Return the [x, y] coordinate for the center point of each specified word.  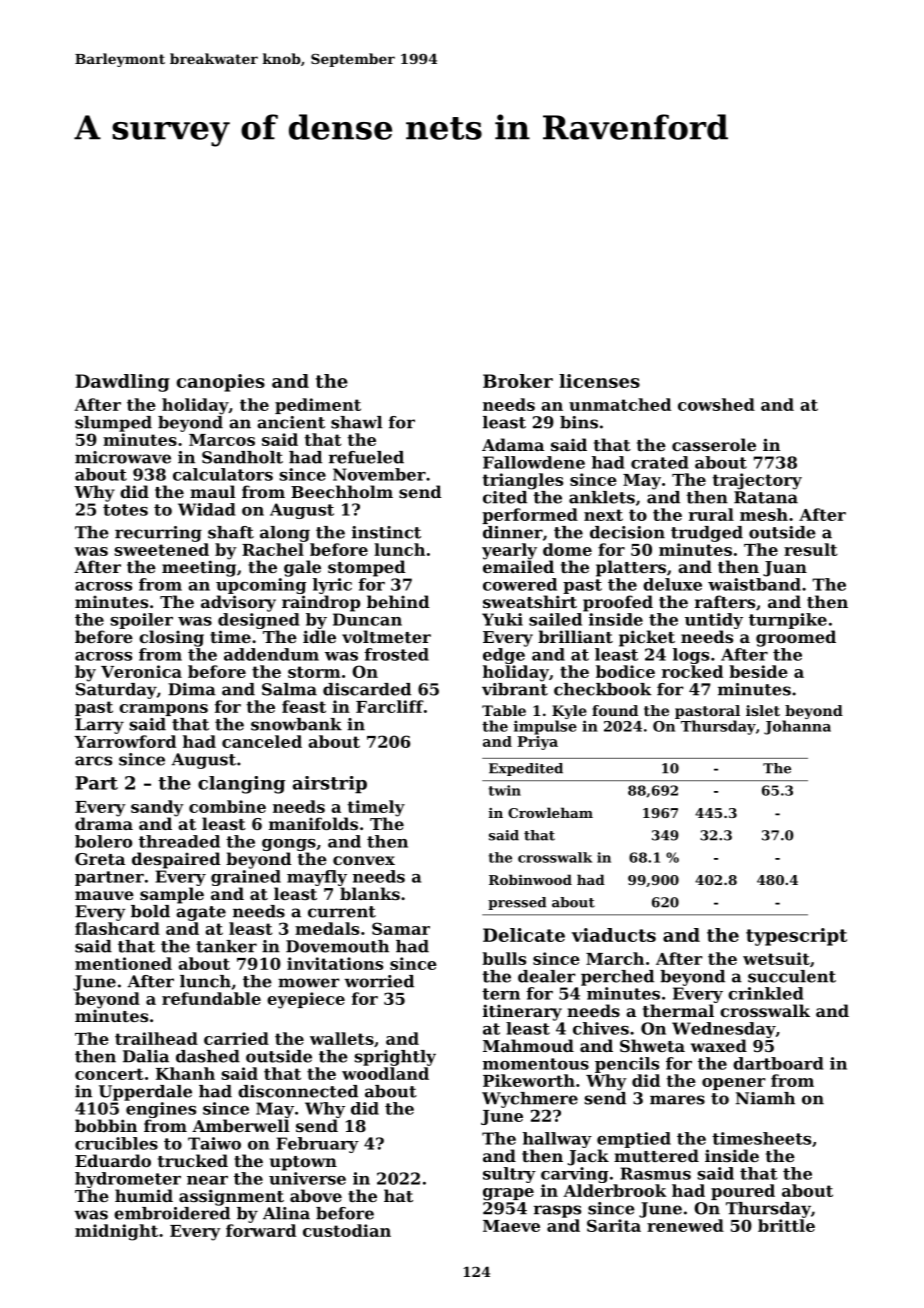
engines [161, 1110]
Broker [518, 381]
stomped [367, 568]
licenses [599, 381]
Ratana [766, 497]
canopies [221, 383]
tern [501, 994]
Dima [192, 689]
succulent [792, 976]
